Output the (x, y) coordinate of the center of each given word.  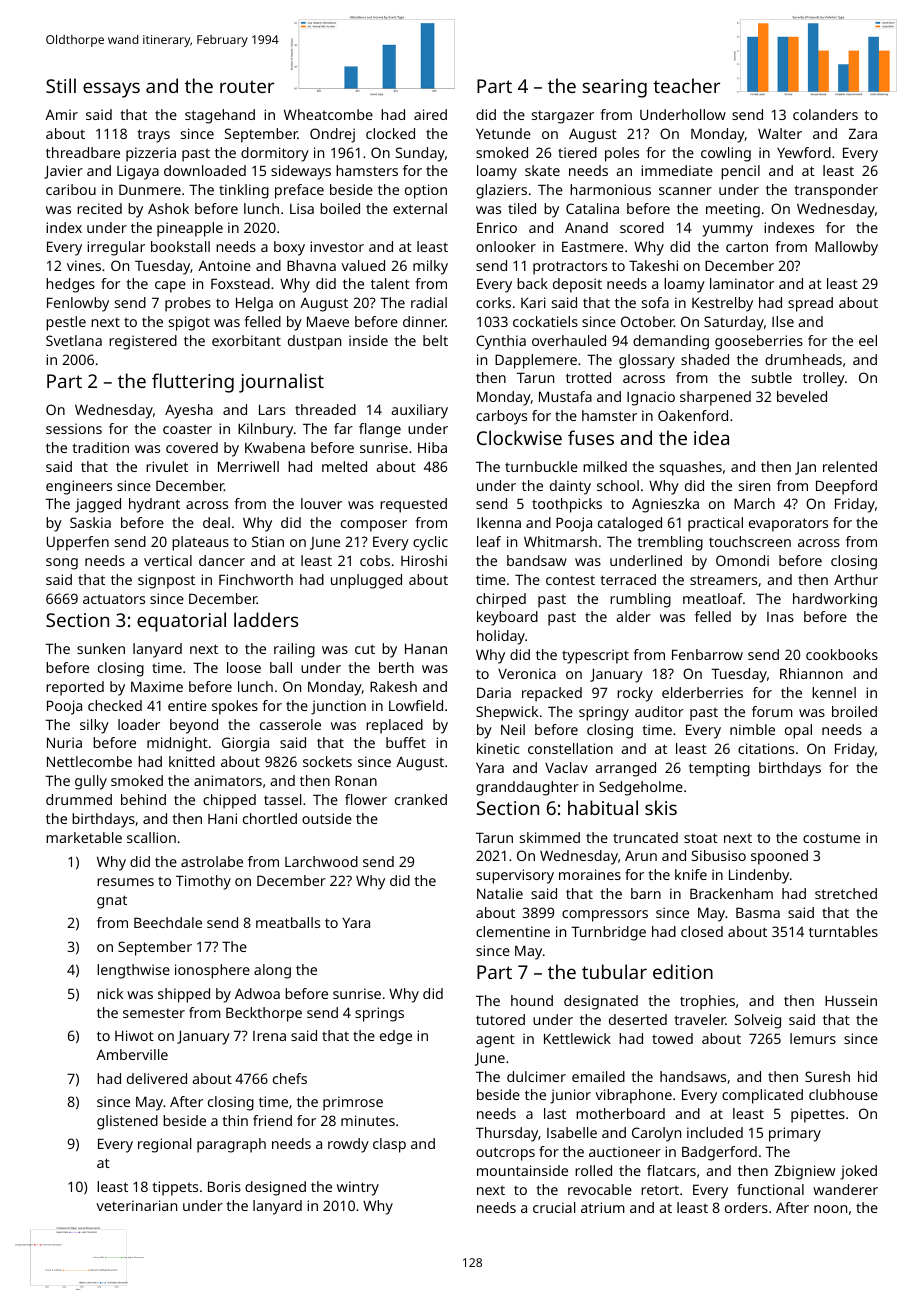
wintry (358, 1188)
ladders (266, 619)
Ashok (168, 208)
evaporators (788, 525)
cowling (726, 154)
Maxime (157, 686)
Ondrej (332, 135)
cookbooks (842, 654)
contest (570, 580)
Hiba (432, 447)
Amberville (132, 1054)
